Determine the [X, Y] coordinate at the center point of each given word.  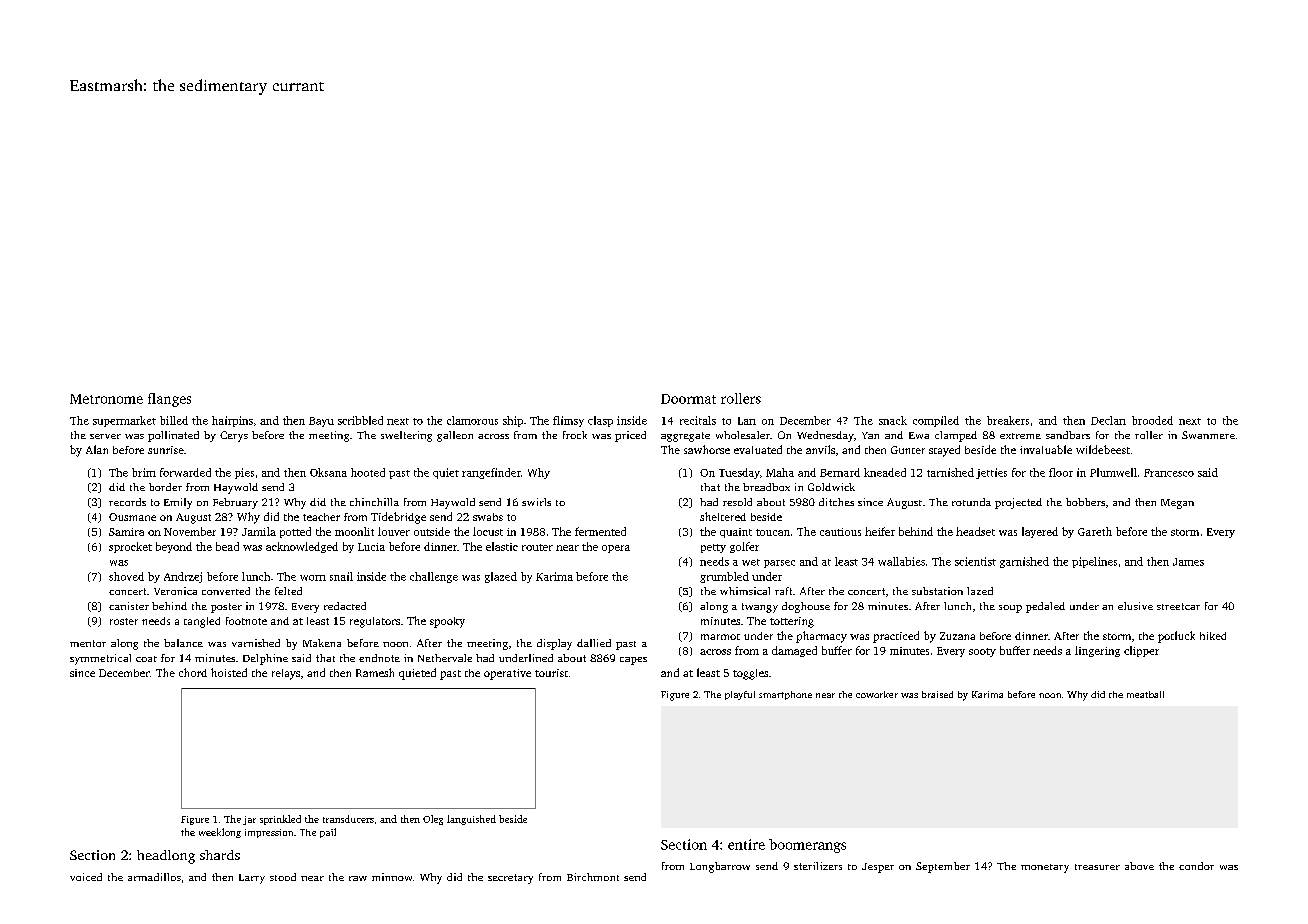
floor [1061, 472]
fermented [600, 531]
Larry [252, 879]
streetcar [1178, 606]
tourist [551, 673]
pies [244, 473]
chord [193, 672]
